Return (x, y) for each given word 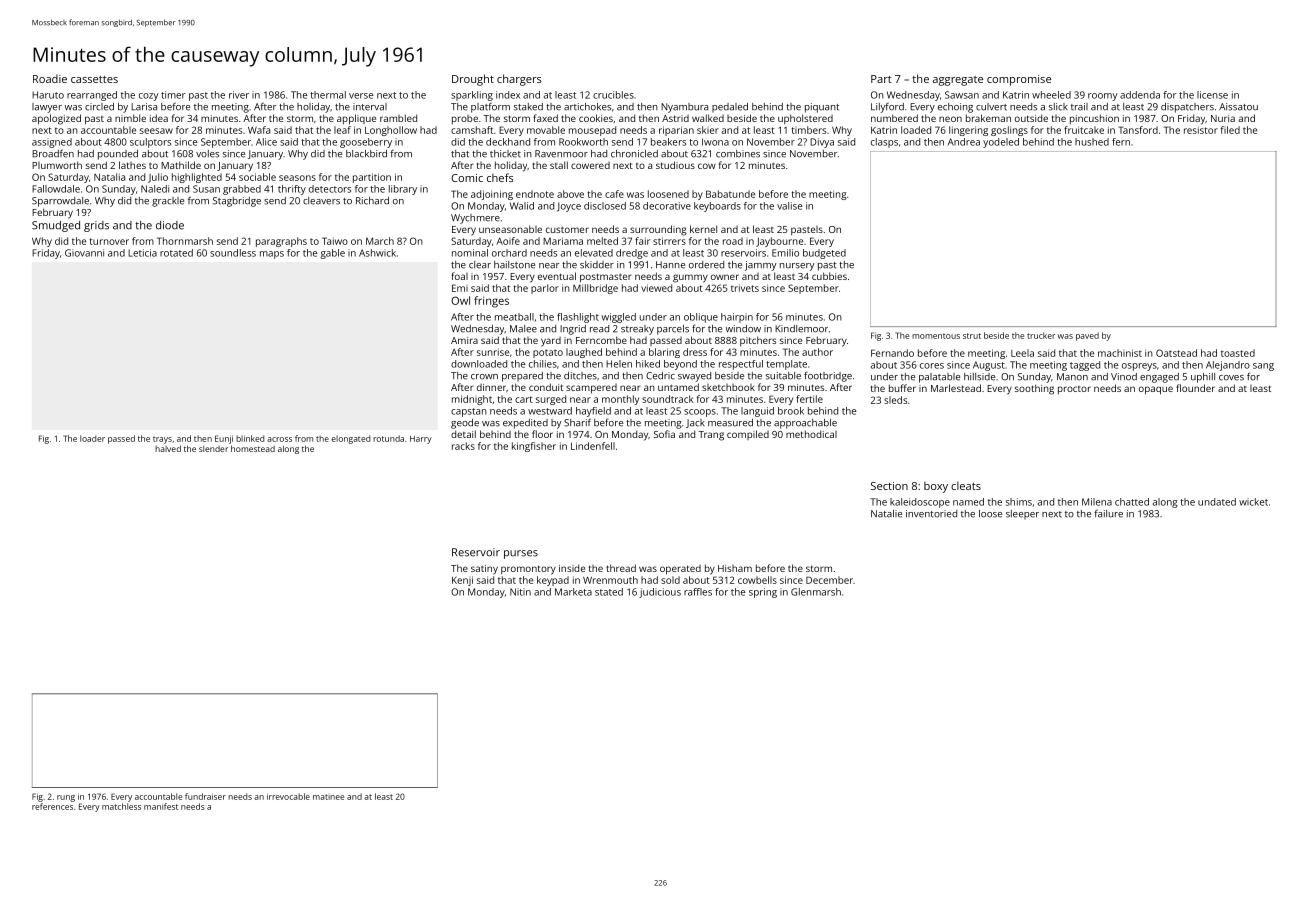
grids (96, 226)
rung (66, 798)
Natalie (886, 514)
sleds (895, 400)
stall (559, 165)
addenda (1140, 95)
